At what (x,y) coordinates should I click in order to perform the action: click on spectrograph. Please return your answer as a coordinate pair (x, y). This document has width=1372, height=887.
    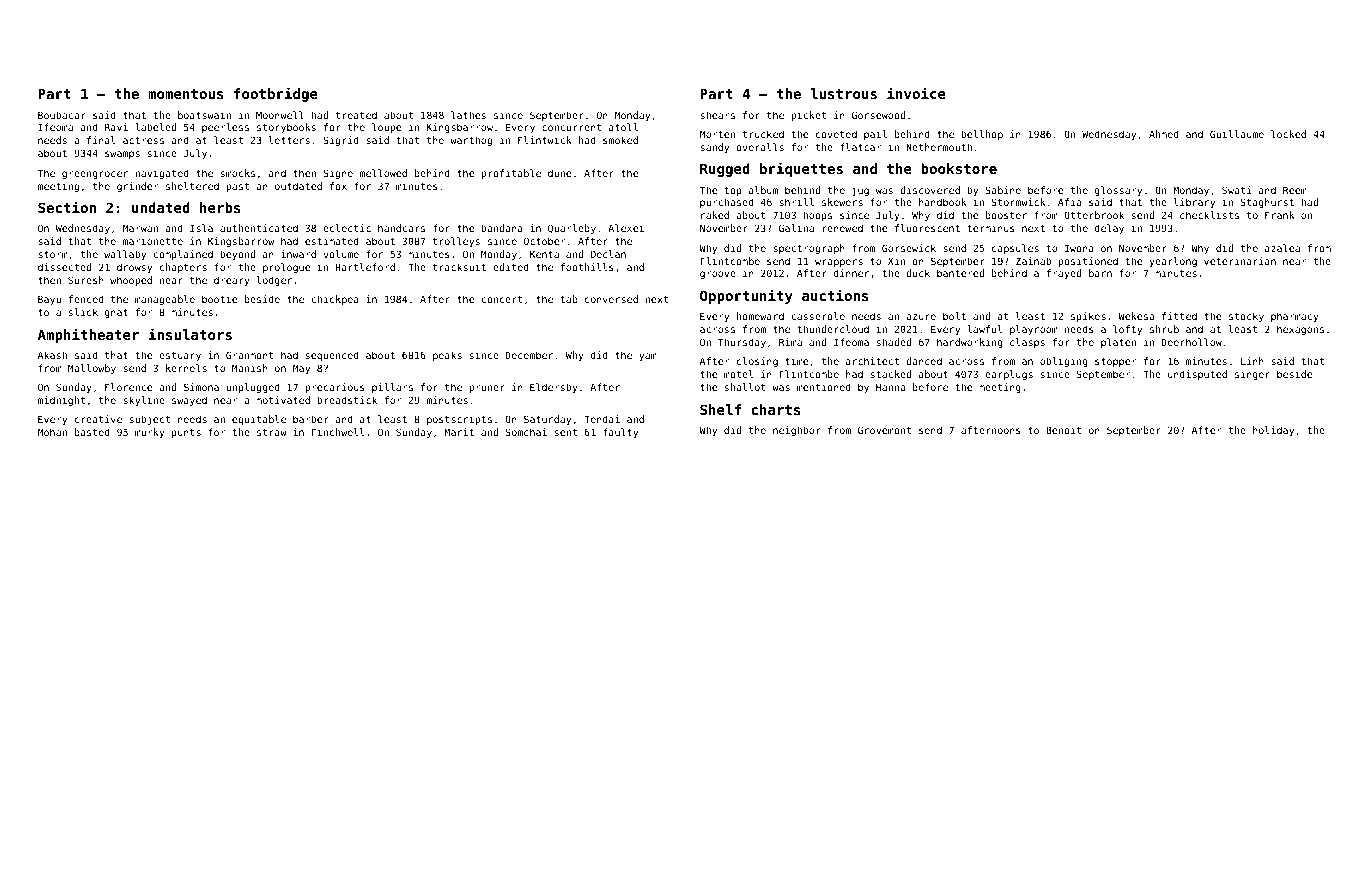
    Looking at the image, I should click on (809, 249).
